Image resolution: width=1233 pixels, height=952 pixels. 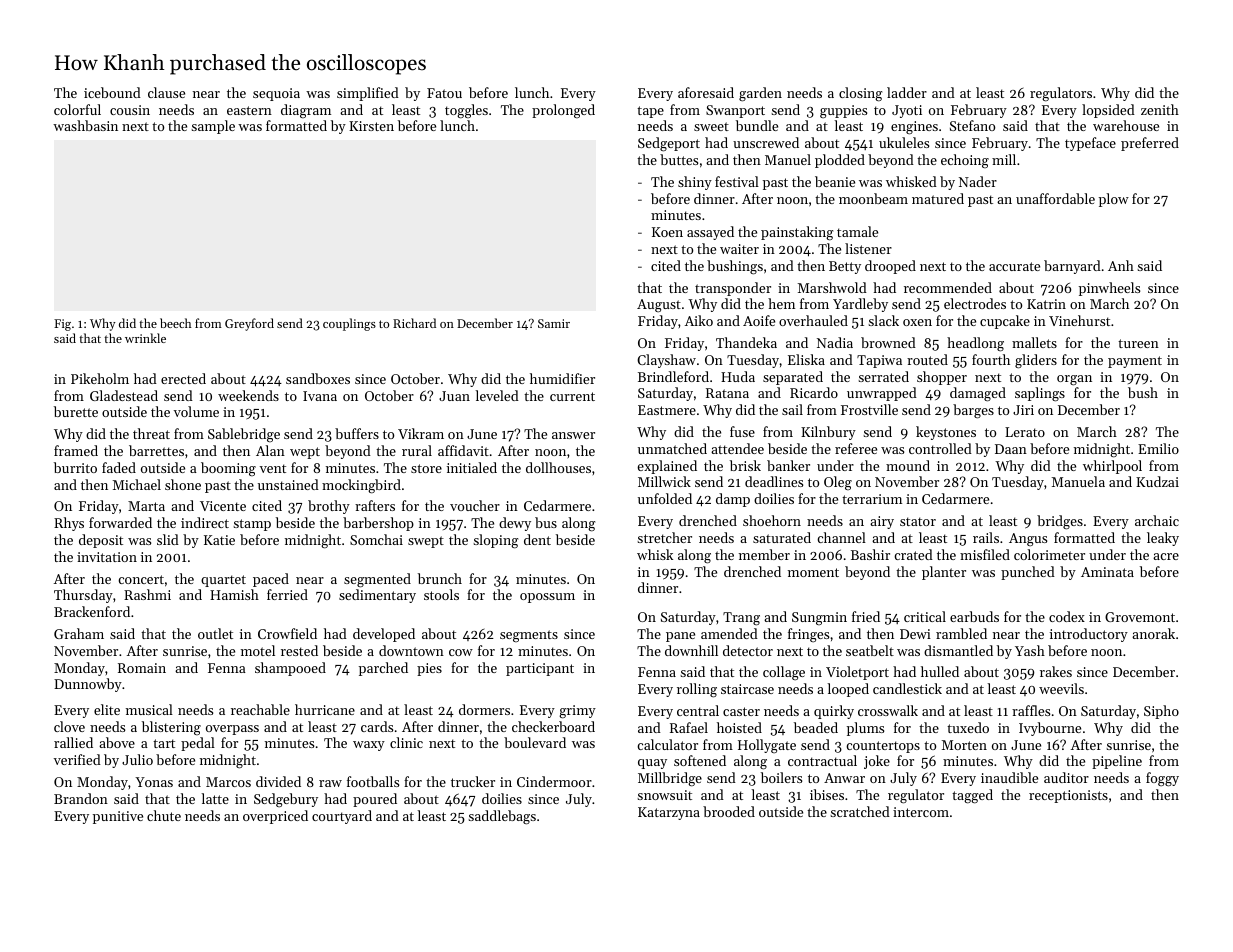 What do you see at coordinates (832, 287) in the screenshot?
I see `Marshwold` at bounding box center [832, 287].
